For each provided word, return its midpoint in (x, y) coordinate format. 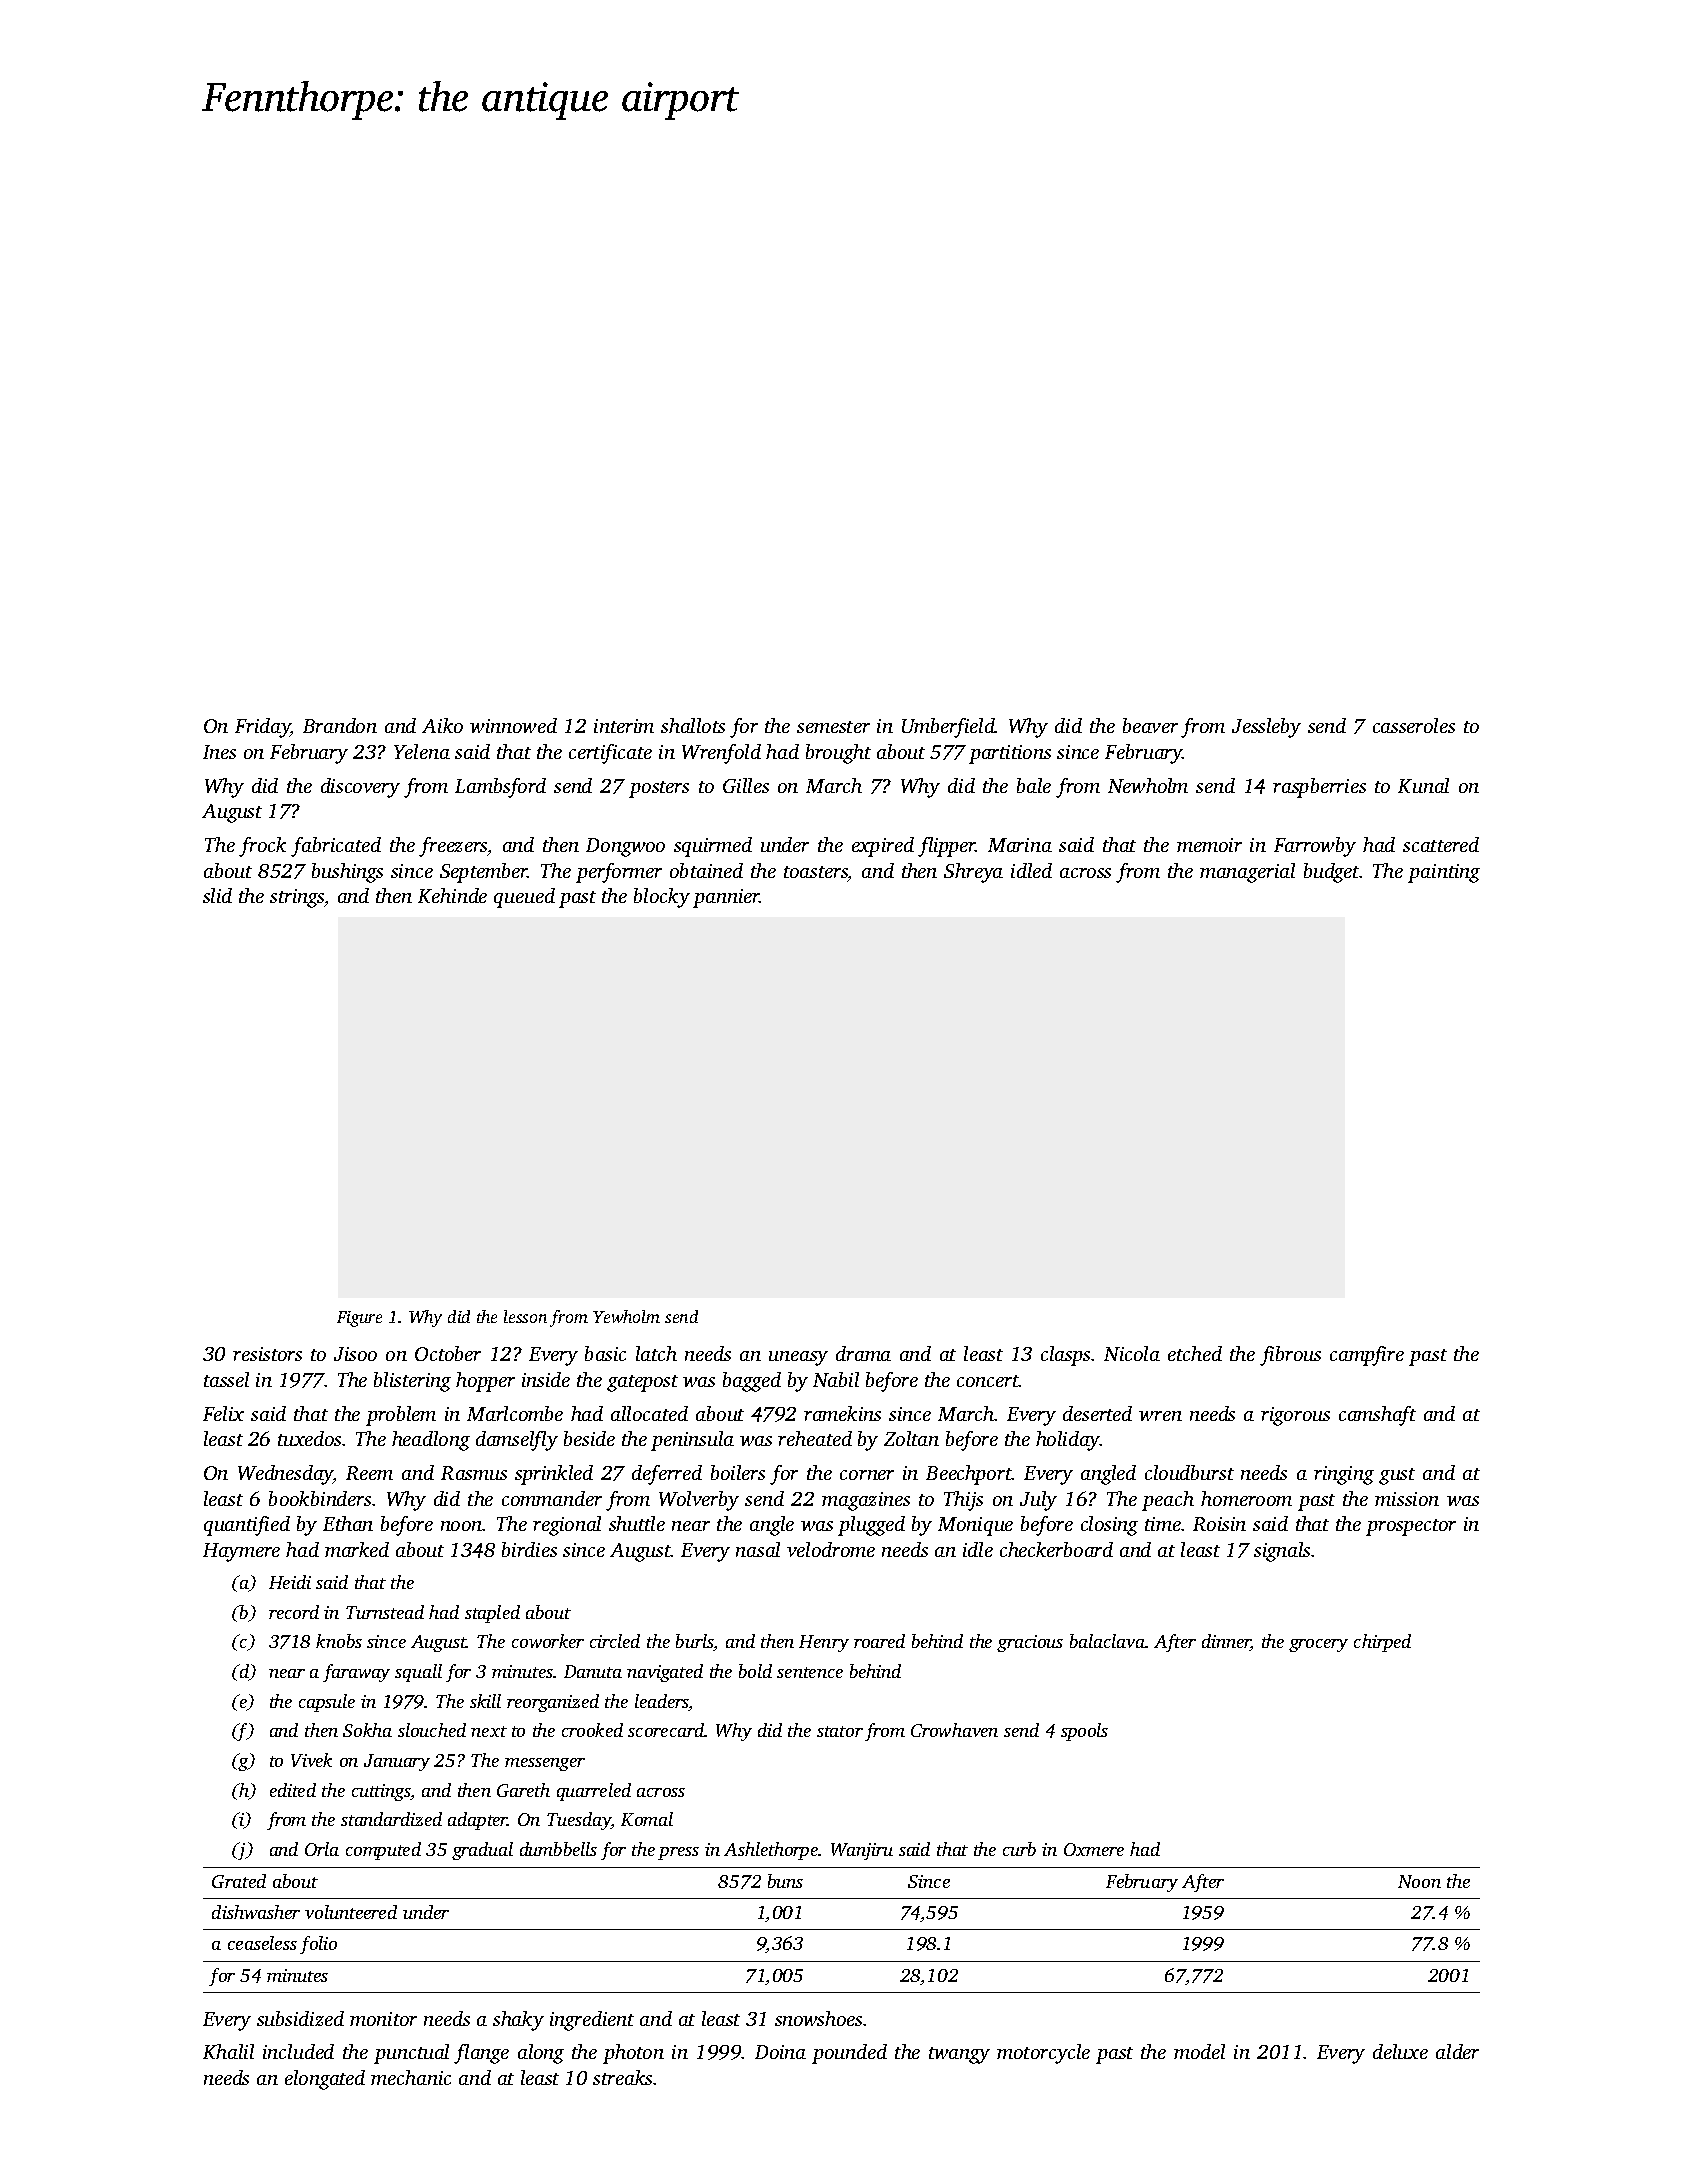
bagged (752, 1382)
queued (524, 898)
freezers (453, 847)
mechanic (411, 2077)
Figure (359, 1319)
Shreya (973, 873)
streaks (622, 2077)
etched (1195, 1353)
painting (1444, 873)
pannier (726, 898)
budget (1332, 873)
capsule (327, 1703)
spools (1084, 1732)
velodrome (831, 1549)
